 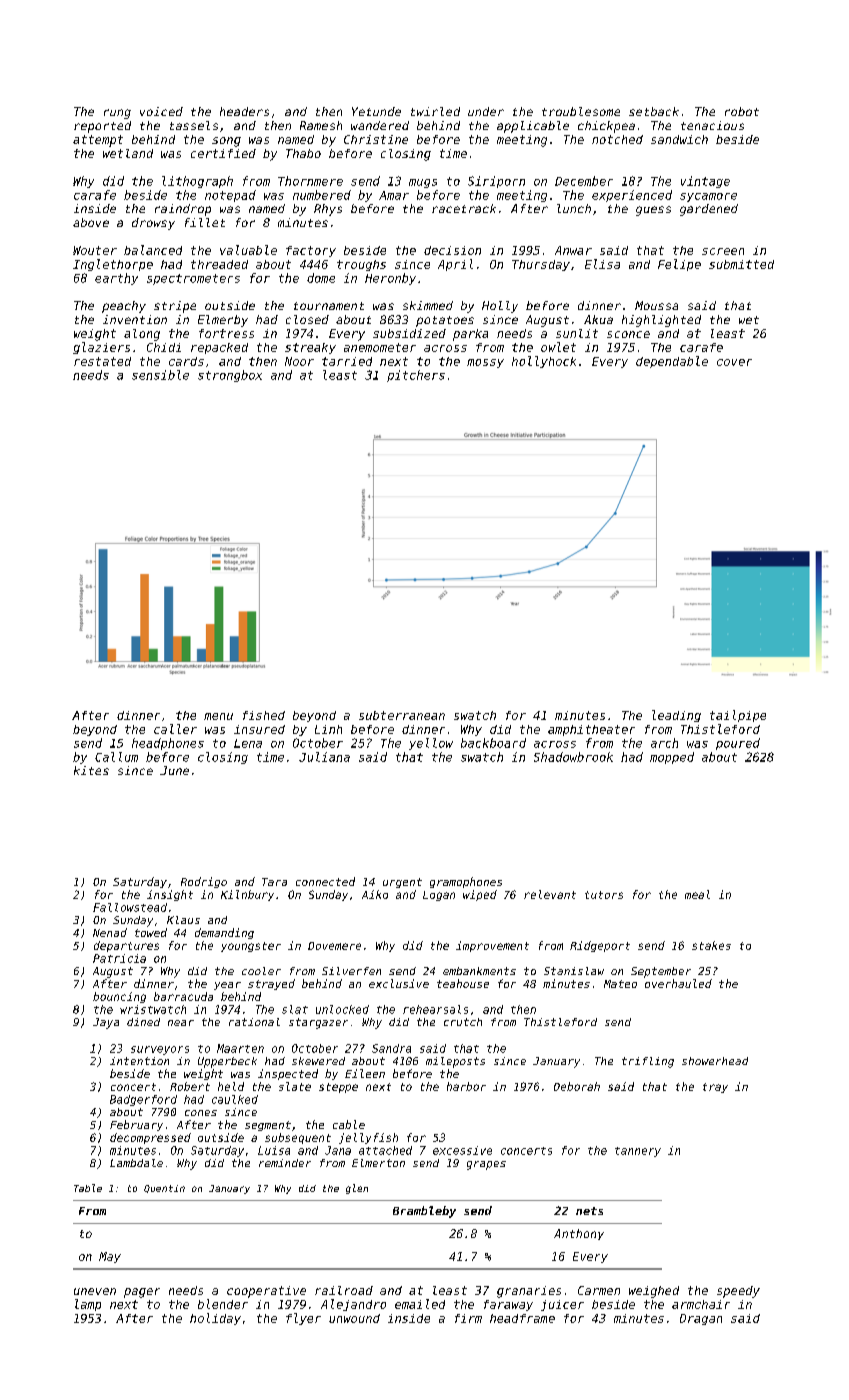 What do you see at coordinates (376, 111) in the image?
I see `Yetunde` at bounding box center [376, 111].
